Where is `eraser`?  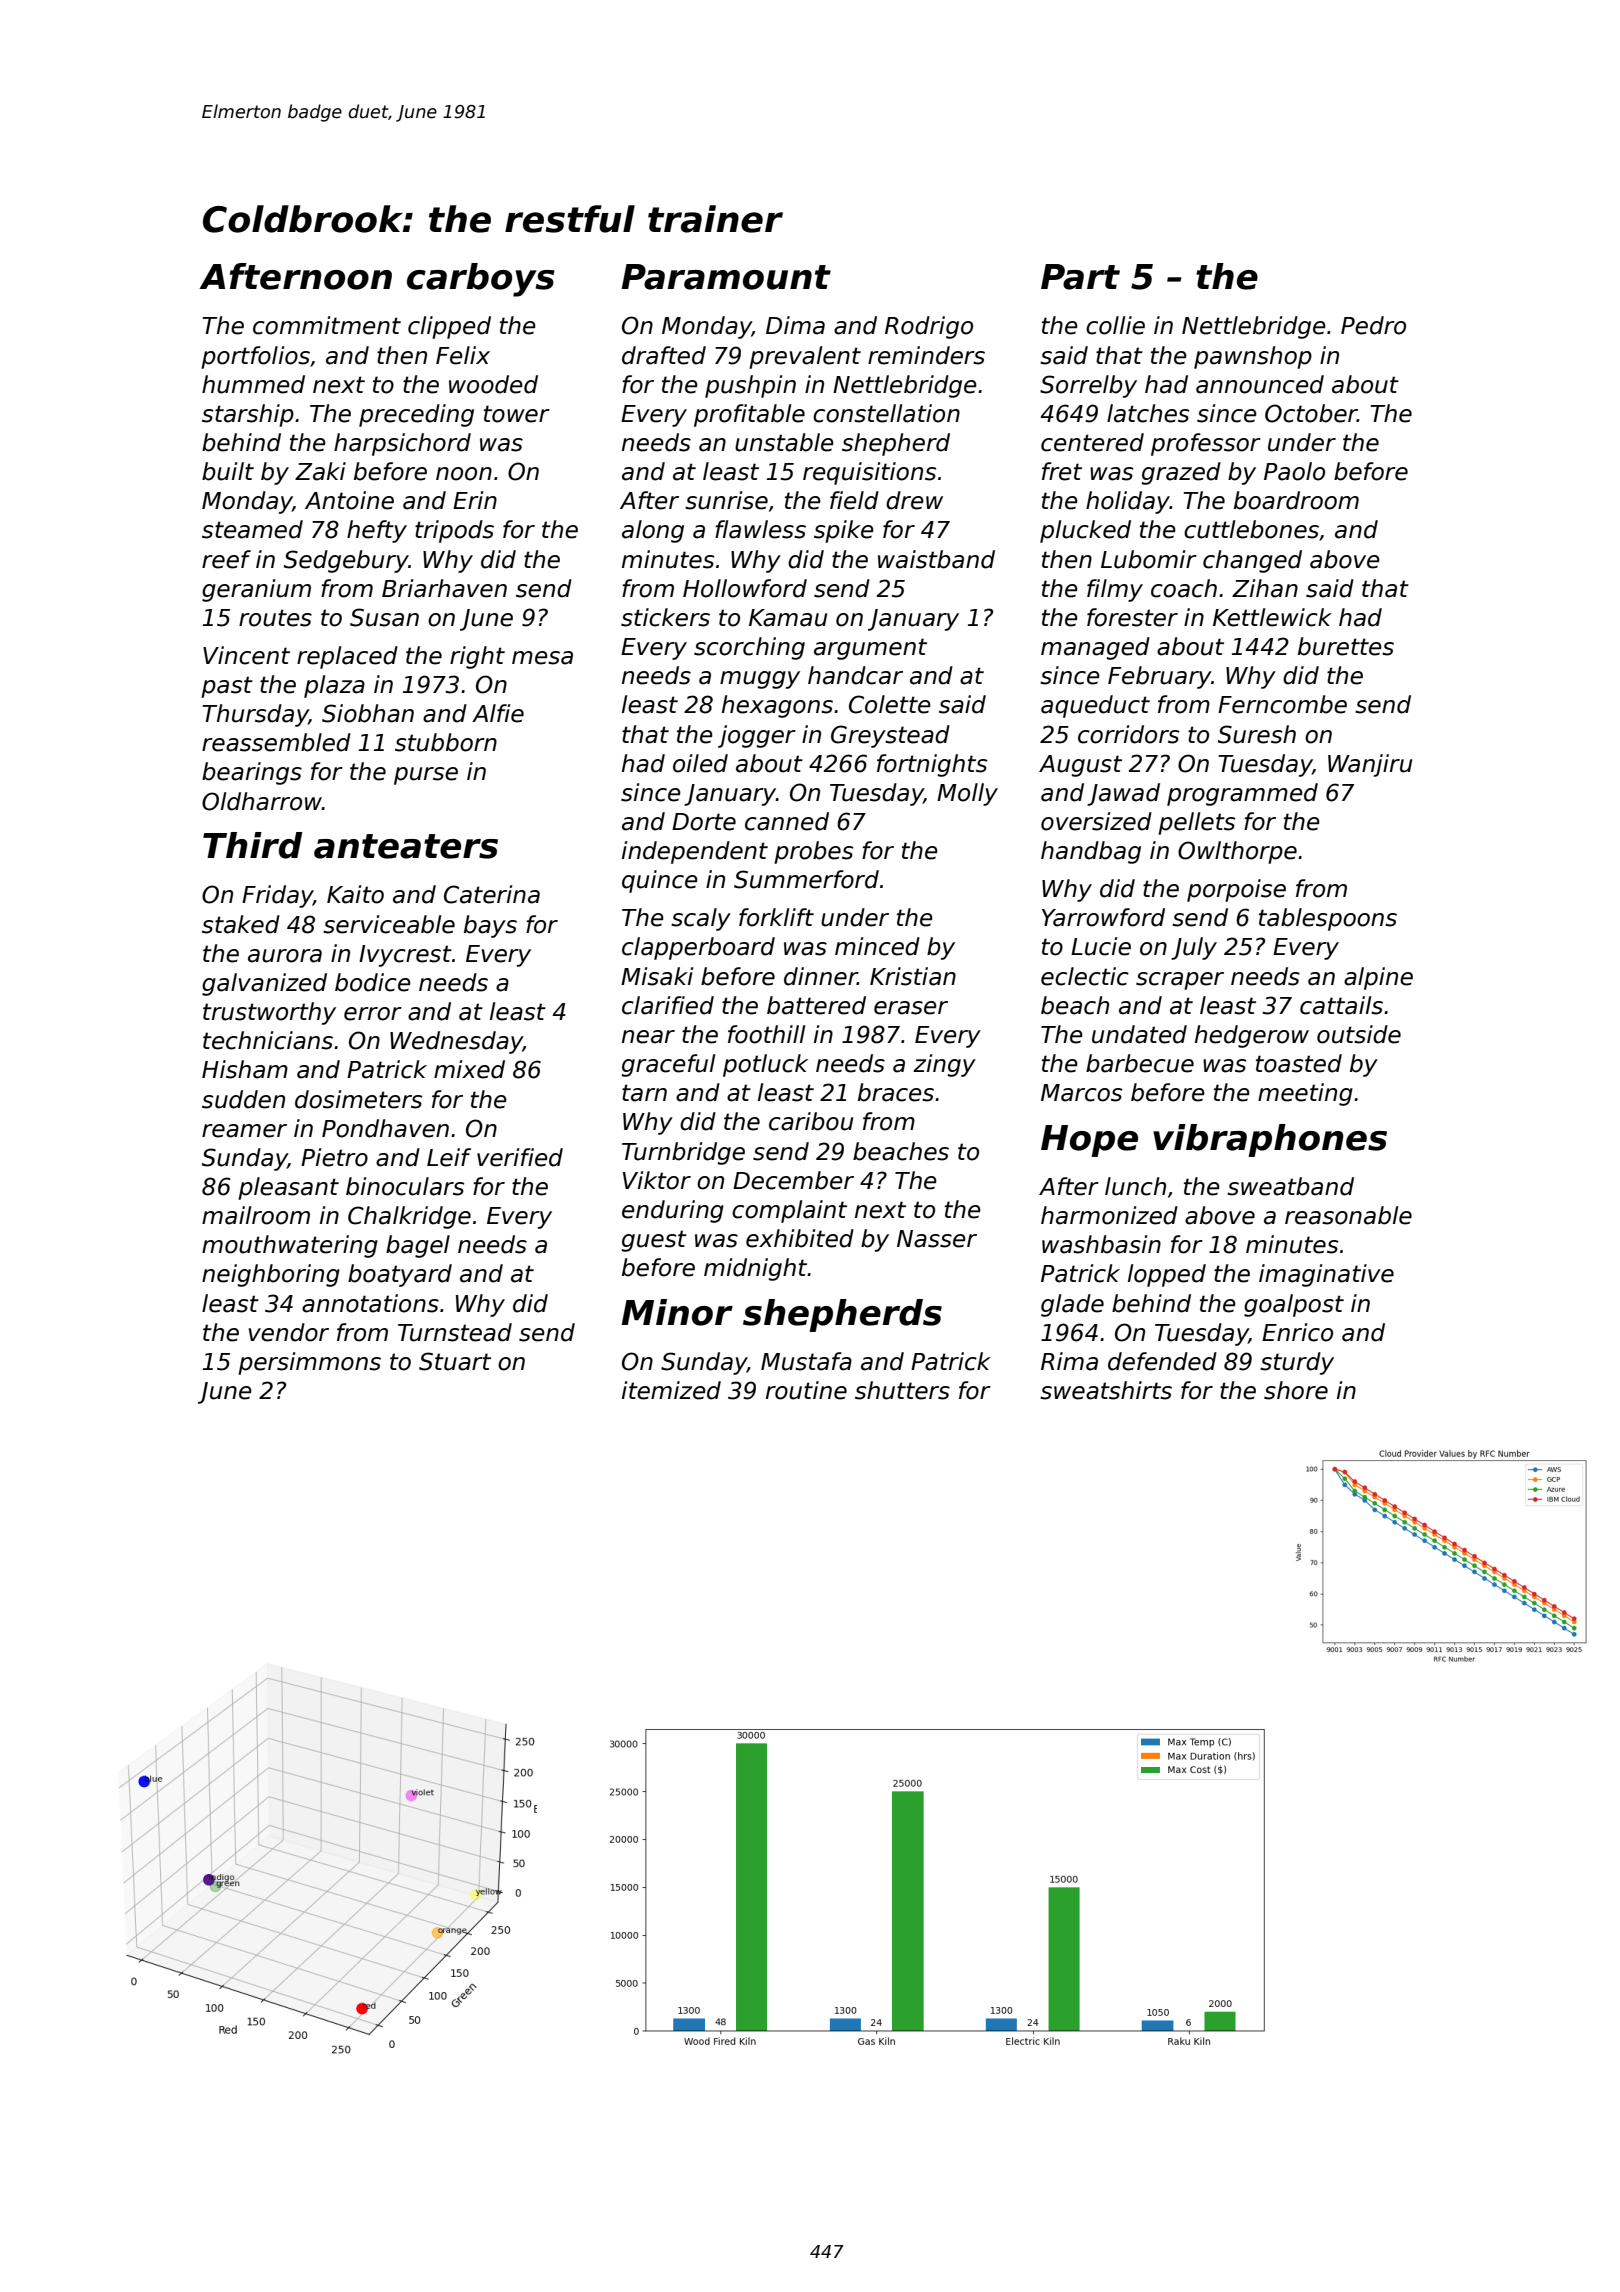 eraser is located at coordinates (911, 1008).
